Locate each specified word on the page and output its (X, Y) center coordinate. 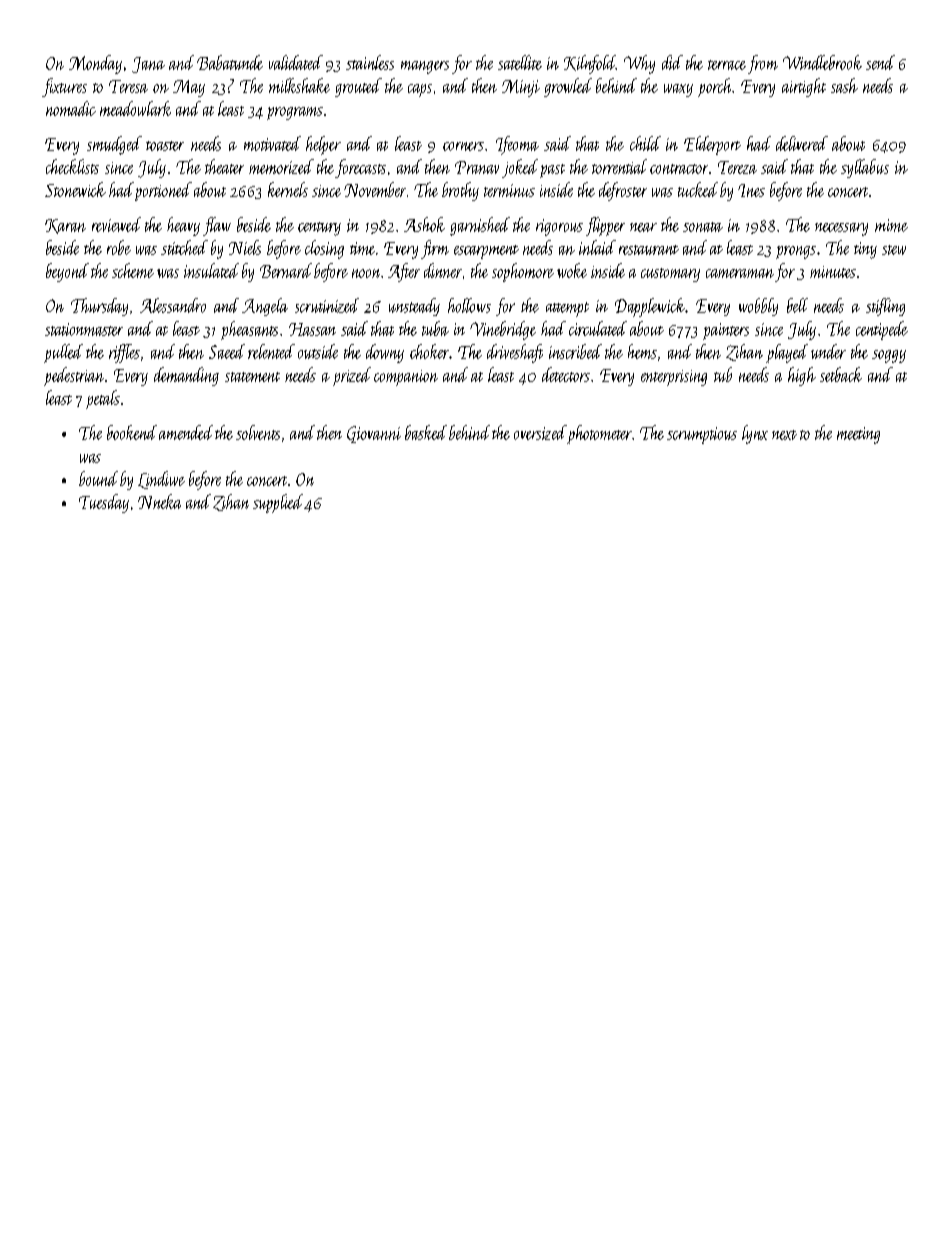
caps (420, 90)
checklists (72, 166)
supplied (278, 503)
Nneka (159, 501)
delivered (802, 143)
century (319, 229)
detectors (566, 374)
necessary (841, 229)
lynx (755, 434)
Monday (95, 64)
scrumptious (702, 435)
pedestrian (74, 376)
